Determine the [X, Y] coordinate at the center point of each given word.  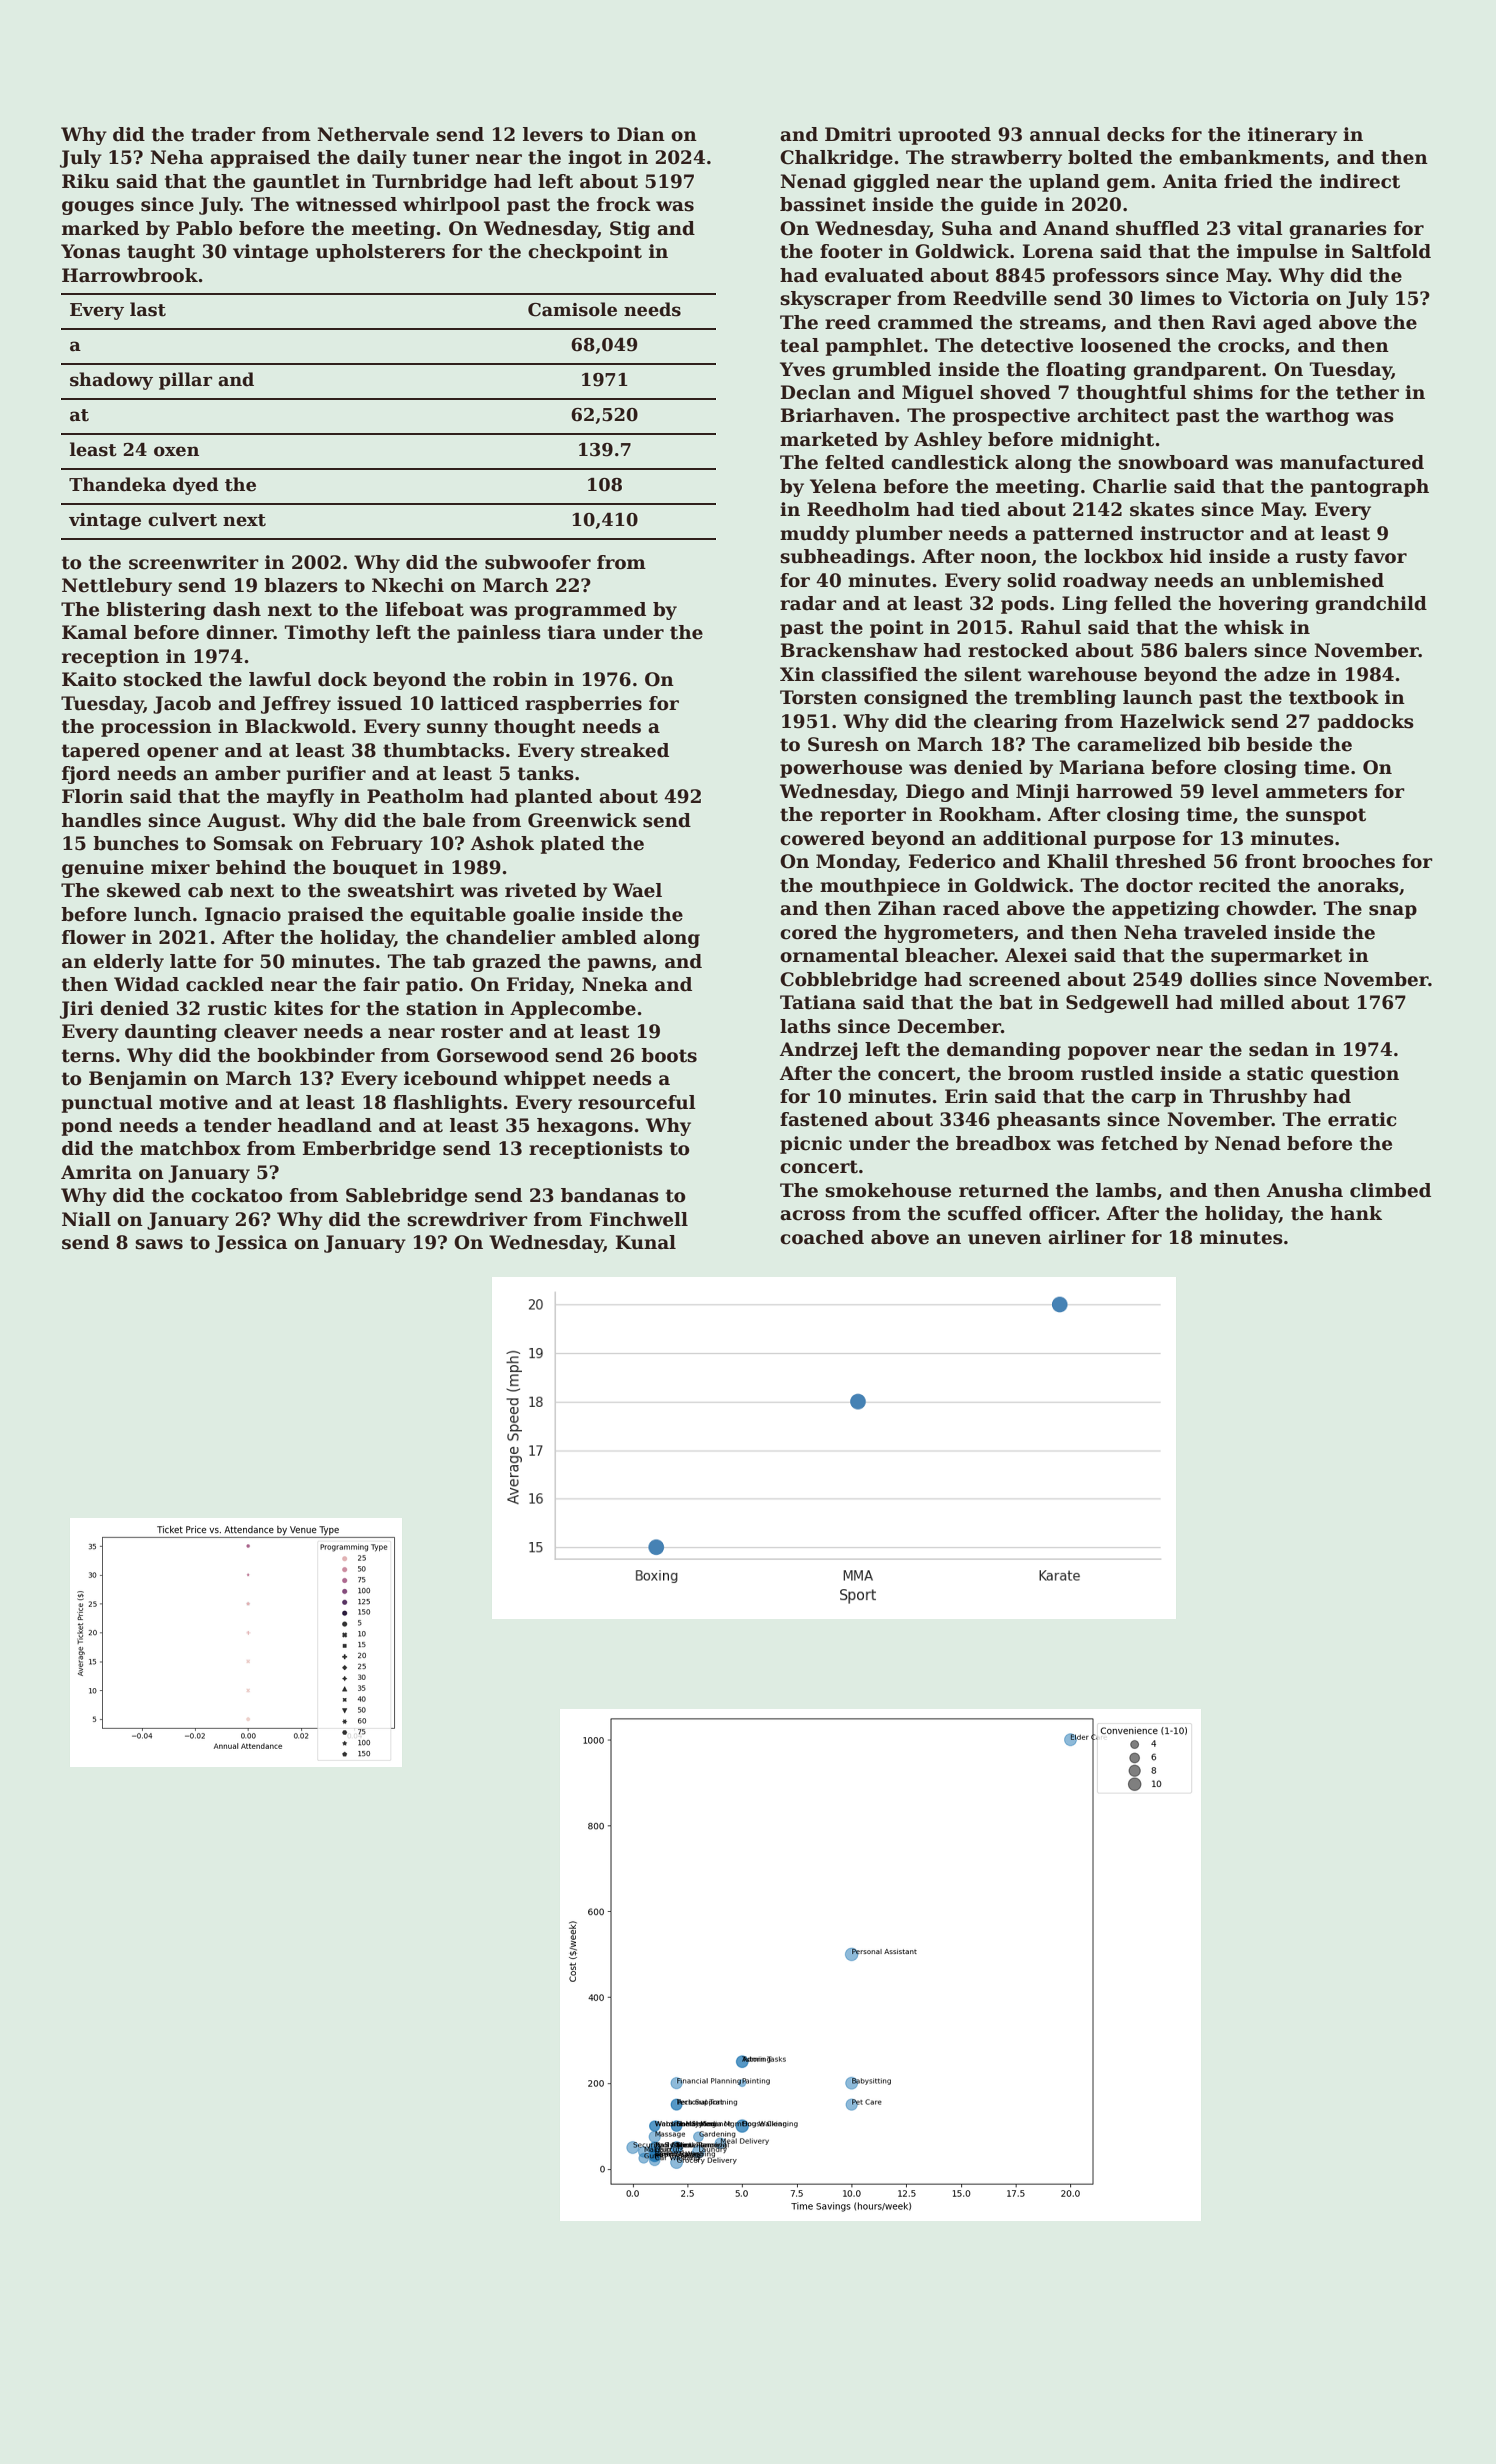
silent [993, 674]
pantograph [1370, 488]
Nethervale [373, 134]
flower [94, 937]
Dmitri [858, 134]
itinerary [1292, 136]
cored [808, 932]
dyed [196, 486]
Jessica [251, 1244]
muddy [815, 535]
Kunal [646, 1242]
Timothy [327, 634]
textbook [1334, 697]
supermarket [1276, 957]
